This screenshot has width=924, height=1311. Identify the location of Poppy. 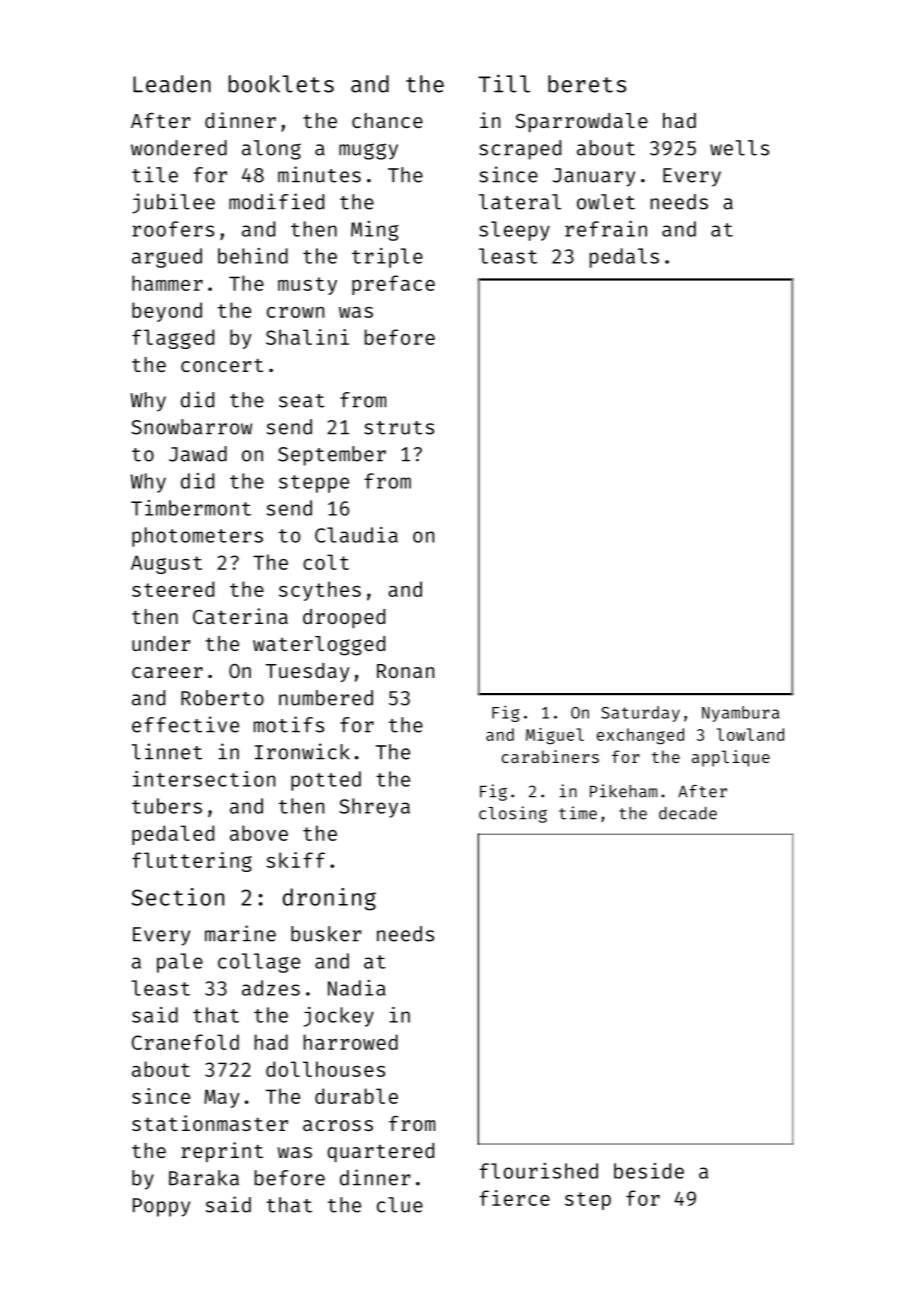
(161, 1207).
